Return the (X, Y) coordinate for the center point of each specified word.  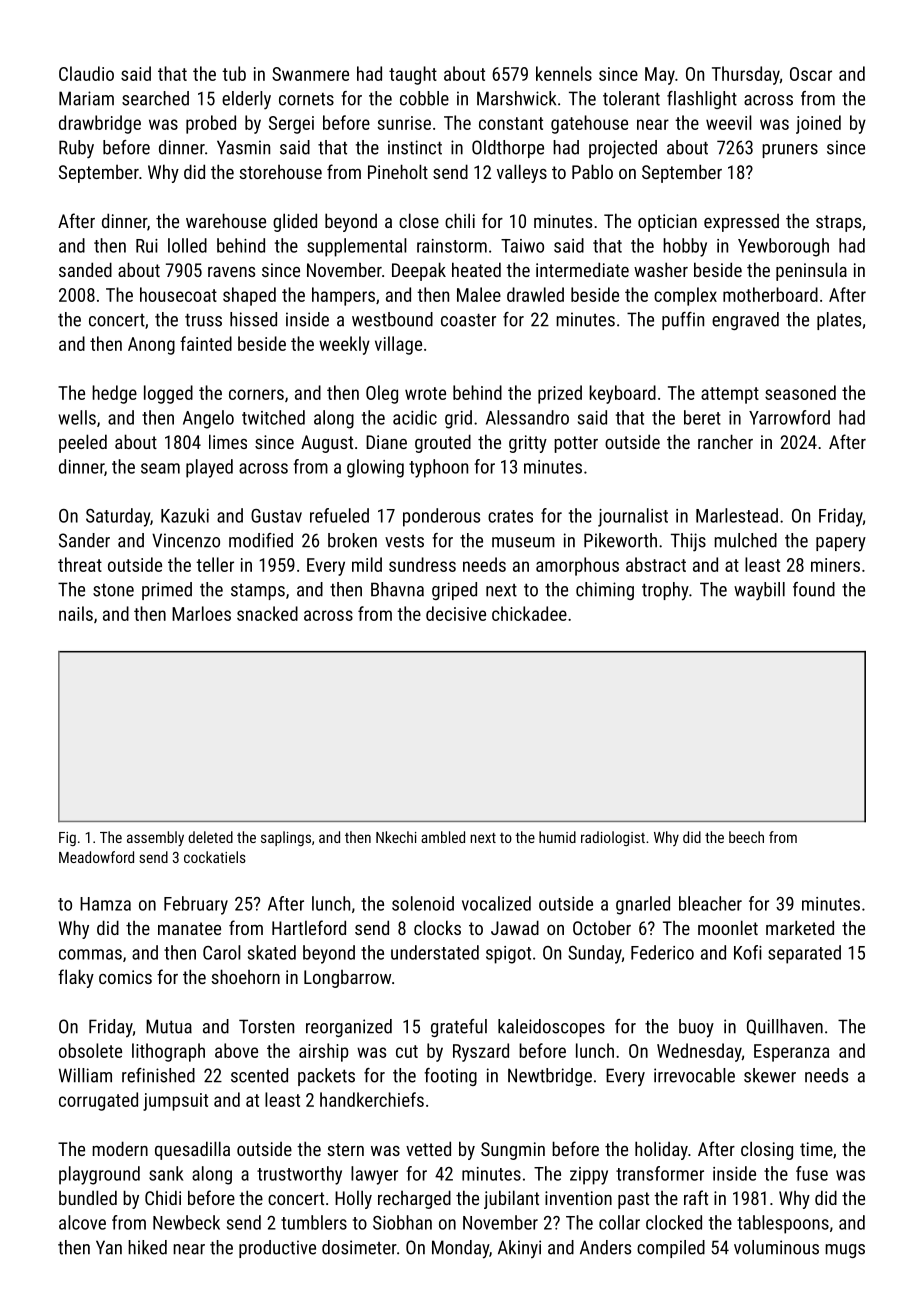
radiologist (613, 838)
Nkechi (396, 837)
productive (277, 1249)
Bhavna (397, 589)
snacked (267, 613)
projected (623, 149)
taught (413, 75)
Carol (222, 952)
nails (76, 613)
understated (435, 952)
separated (804, 954)
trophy (665, 591)
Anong (151, 346)
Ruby (76, 149)
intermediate (582, 269)
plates (839, 321)
